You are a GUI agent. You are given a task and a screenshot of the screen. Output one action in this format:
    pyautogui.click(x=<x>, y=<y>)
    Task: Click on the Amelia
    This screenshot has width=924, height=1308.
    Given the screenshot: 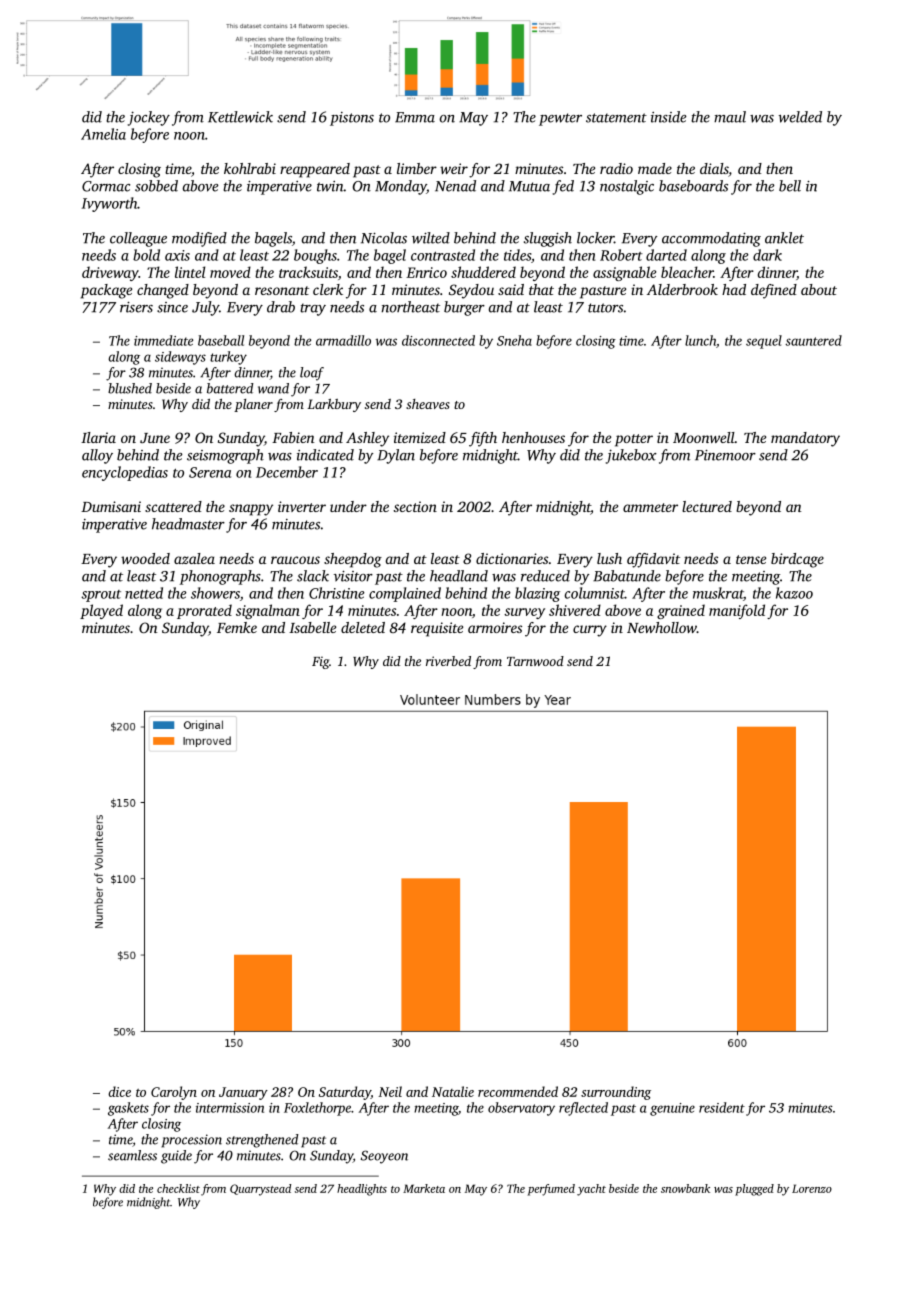 What is the action you would take?
    pyautogui.click(x=103, y=134)
